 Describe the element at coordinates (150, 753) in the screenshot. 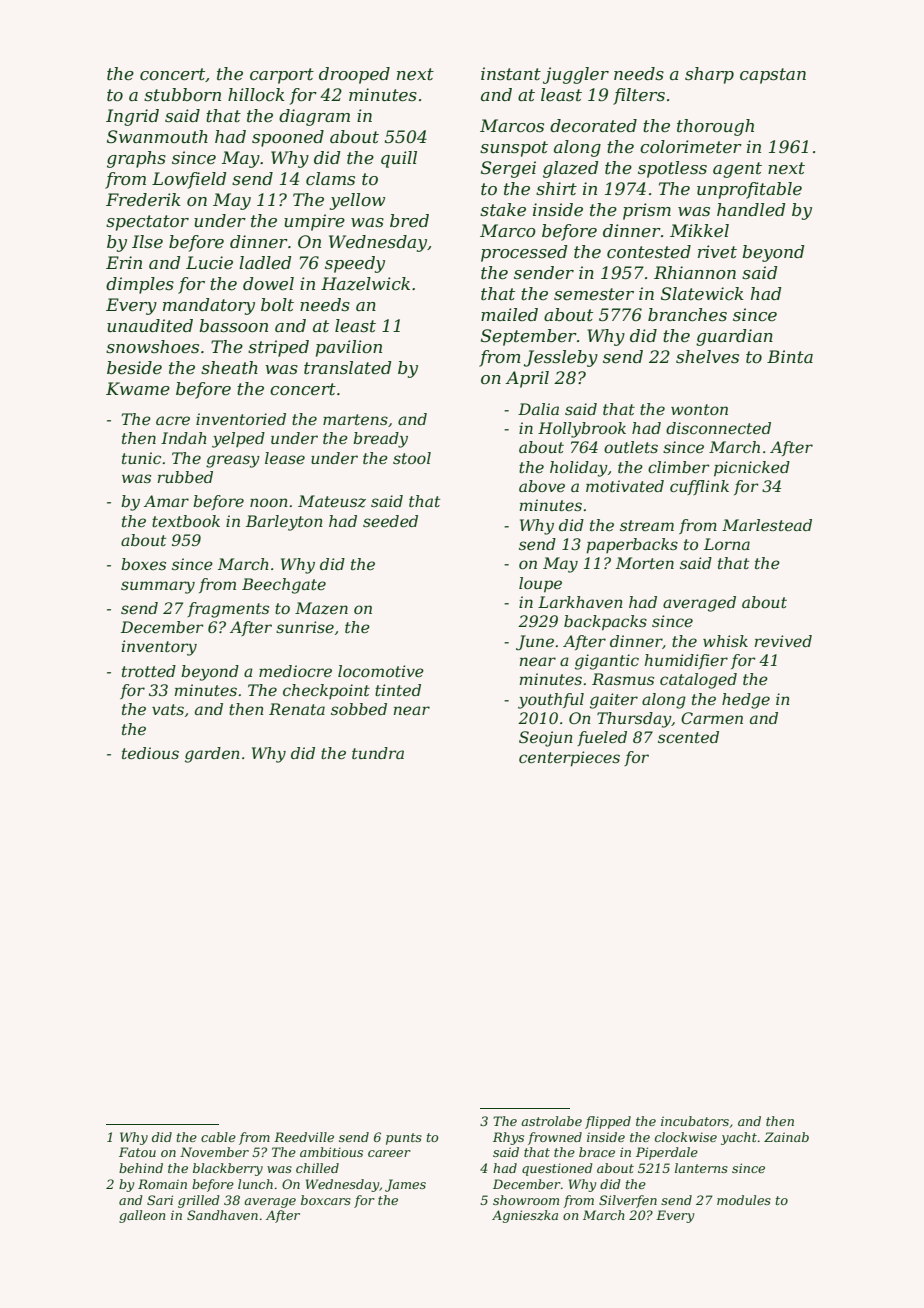

I see `tedious` at that location.
